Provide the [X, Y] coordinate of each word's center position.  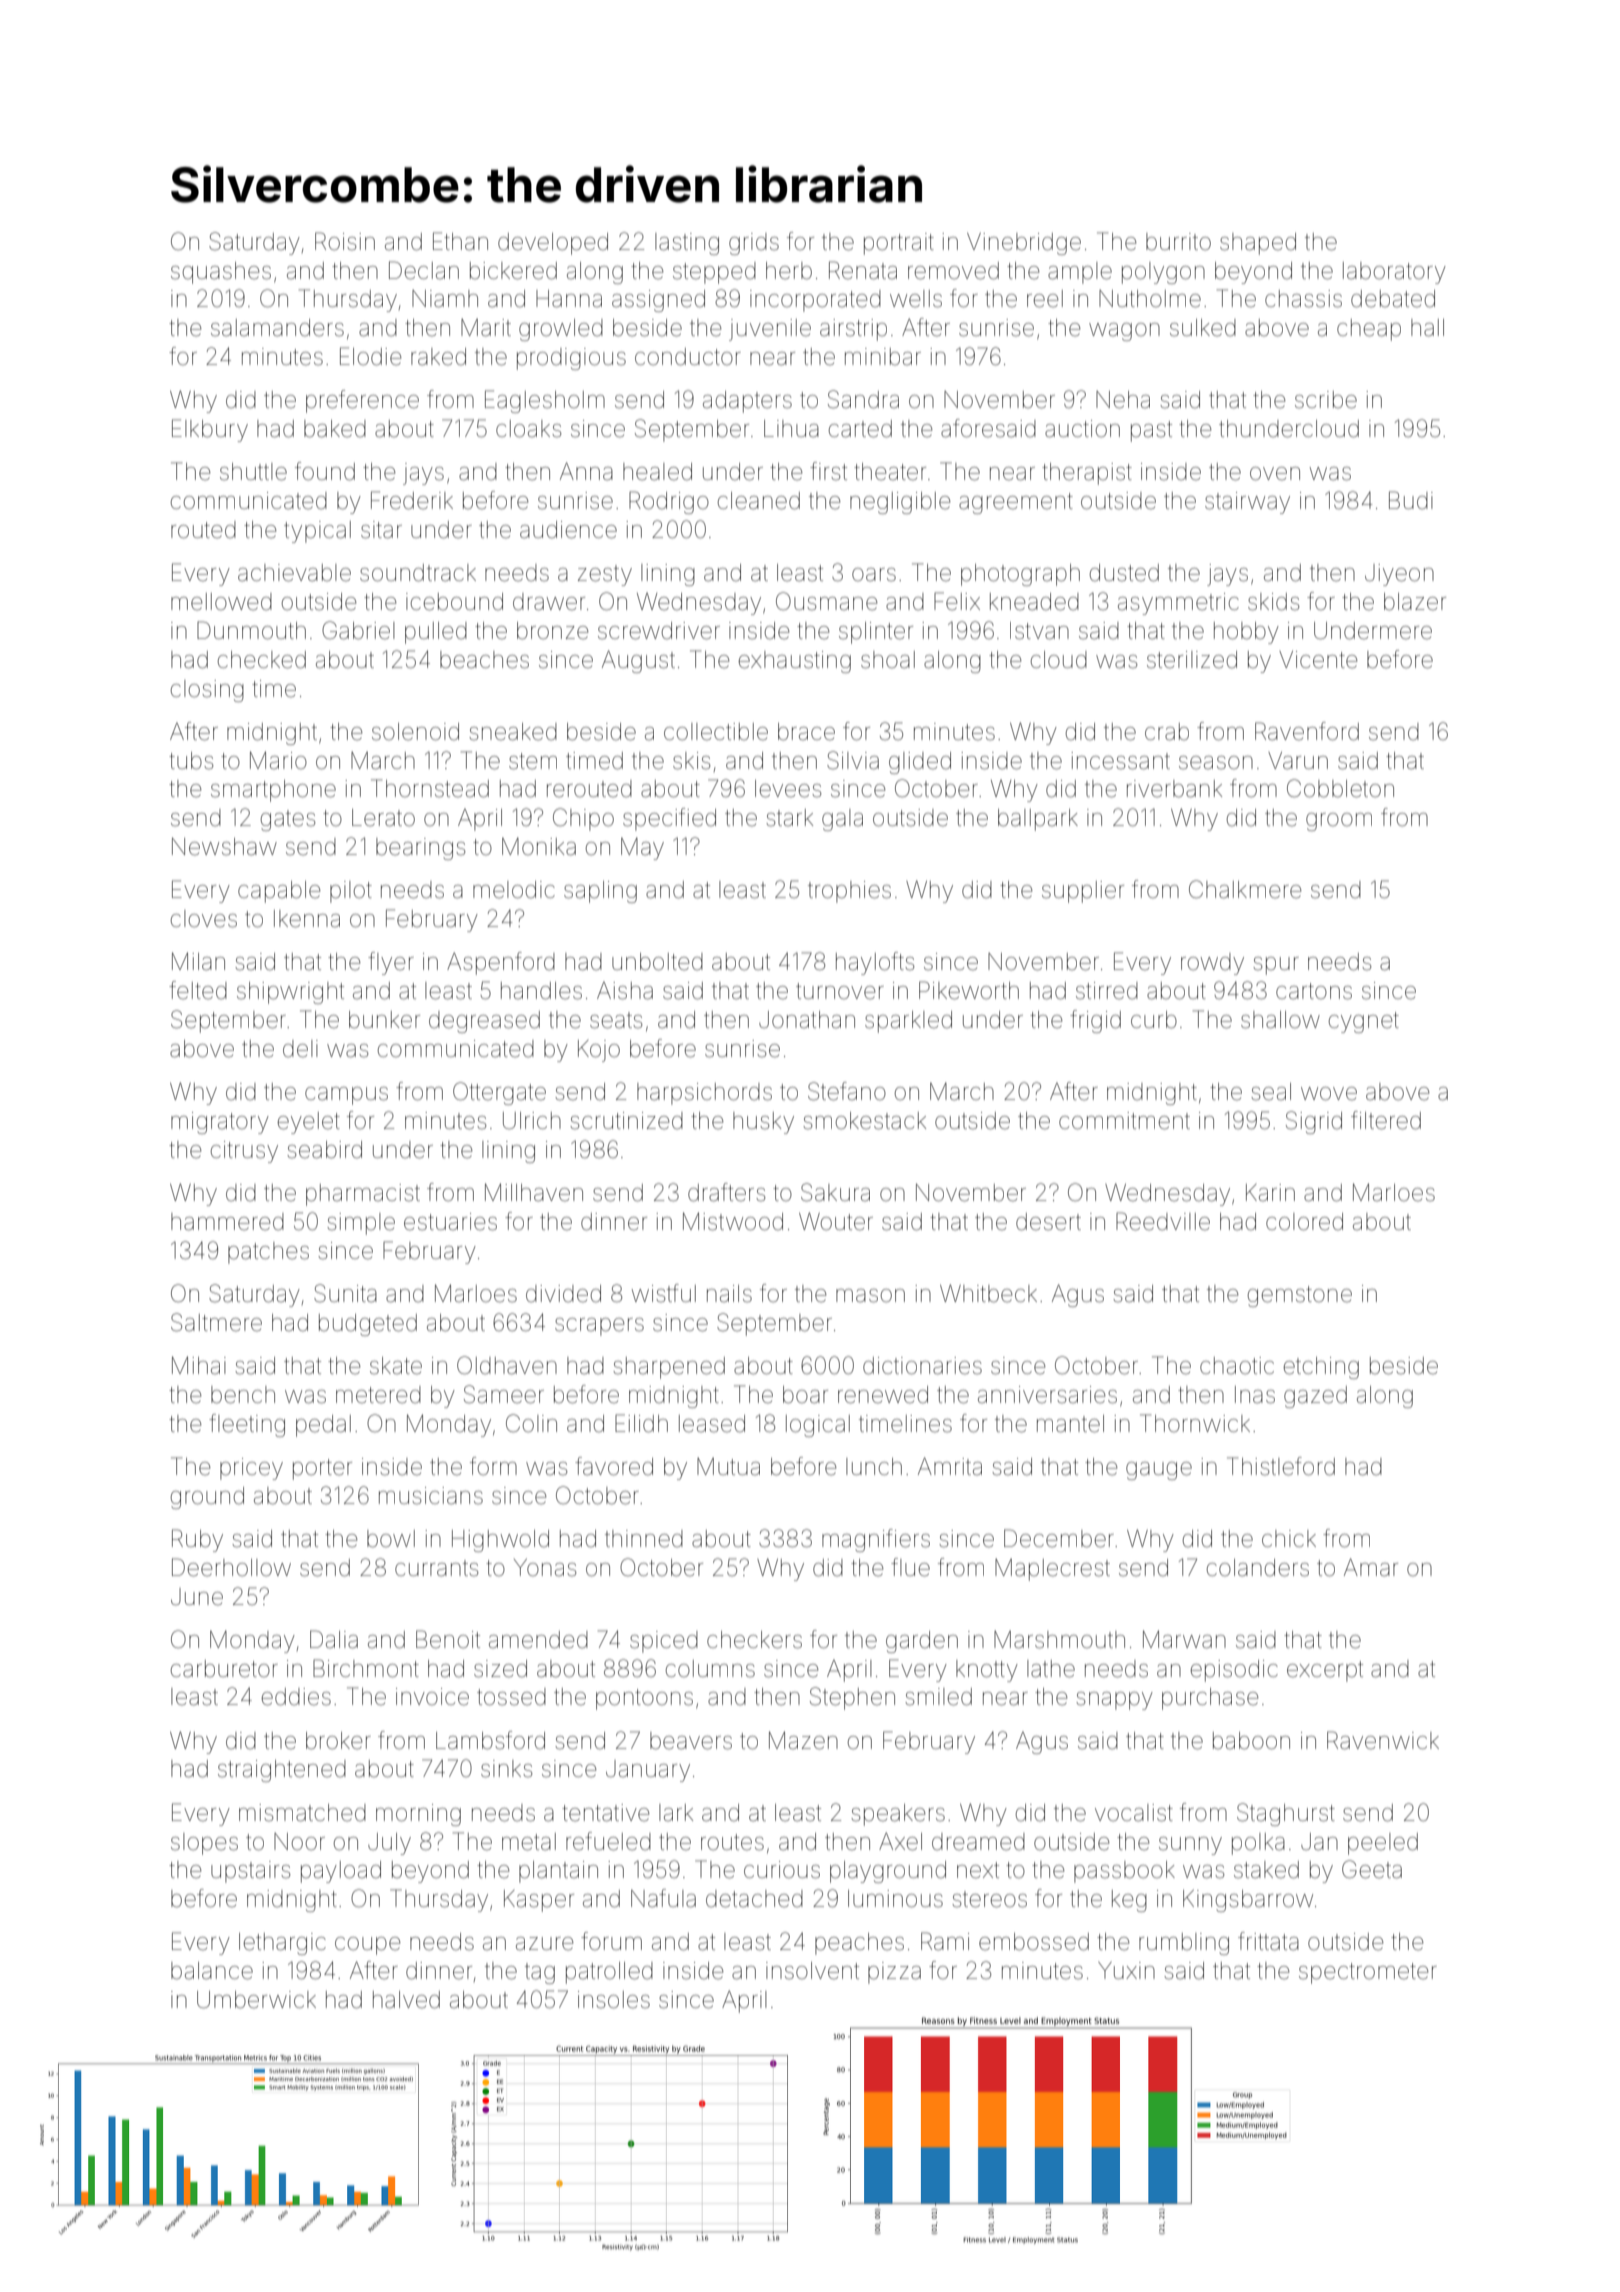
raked [438, 357]
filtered [1386, 1120]
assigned [658, 301]
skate [396, 1366]
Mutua [728, 1467]
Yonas [545, 1568]
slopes [204, 1844]
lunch [874, 1466]
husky [763, 1123]
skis [691, 761]
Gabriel [358, 630]
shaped [1258, 244]
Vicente [1318, 660]
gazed [1315, 1397]
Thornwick [1195, 1423]
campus [346, 1096]
